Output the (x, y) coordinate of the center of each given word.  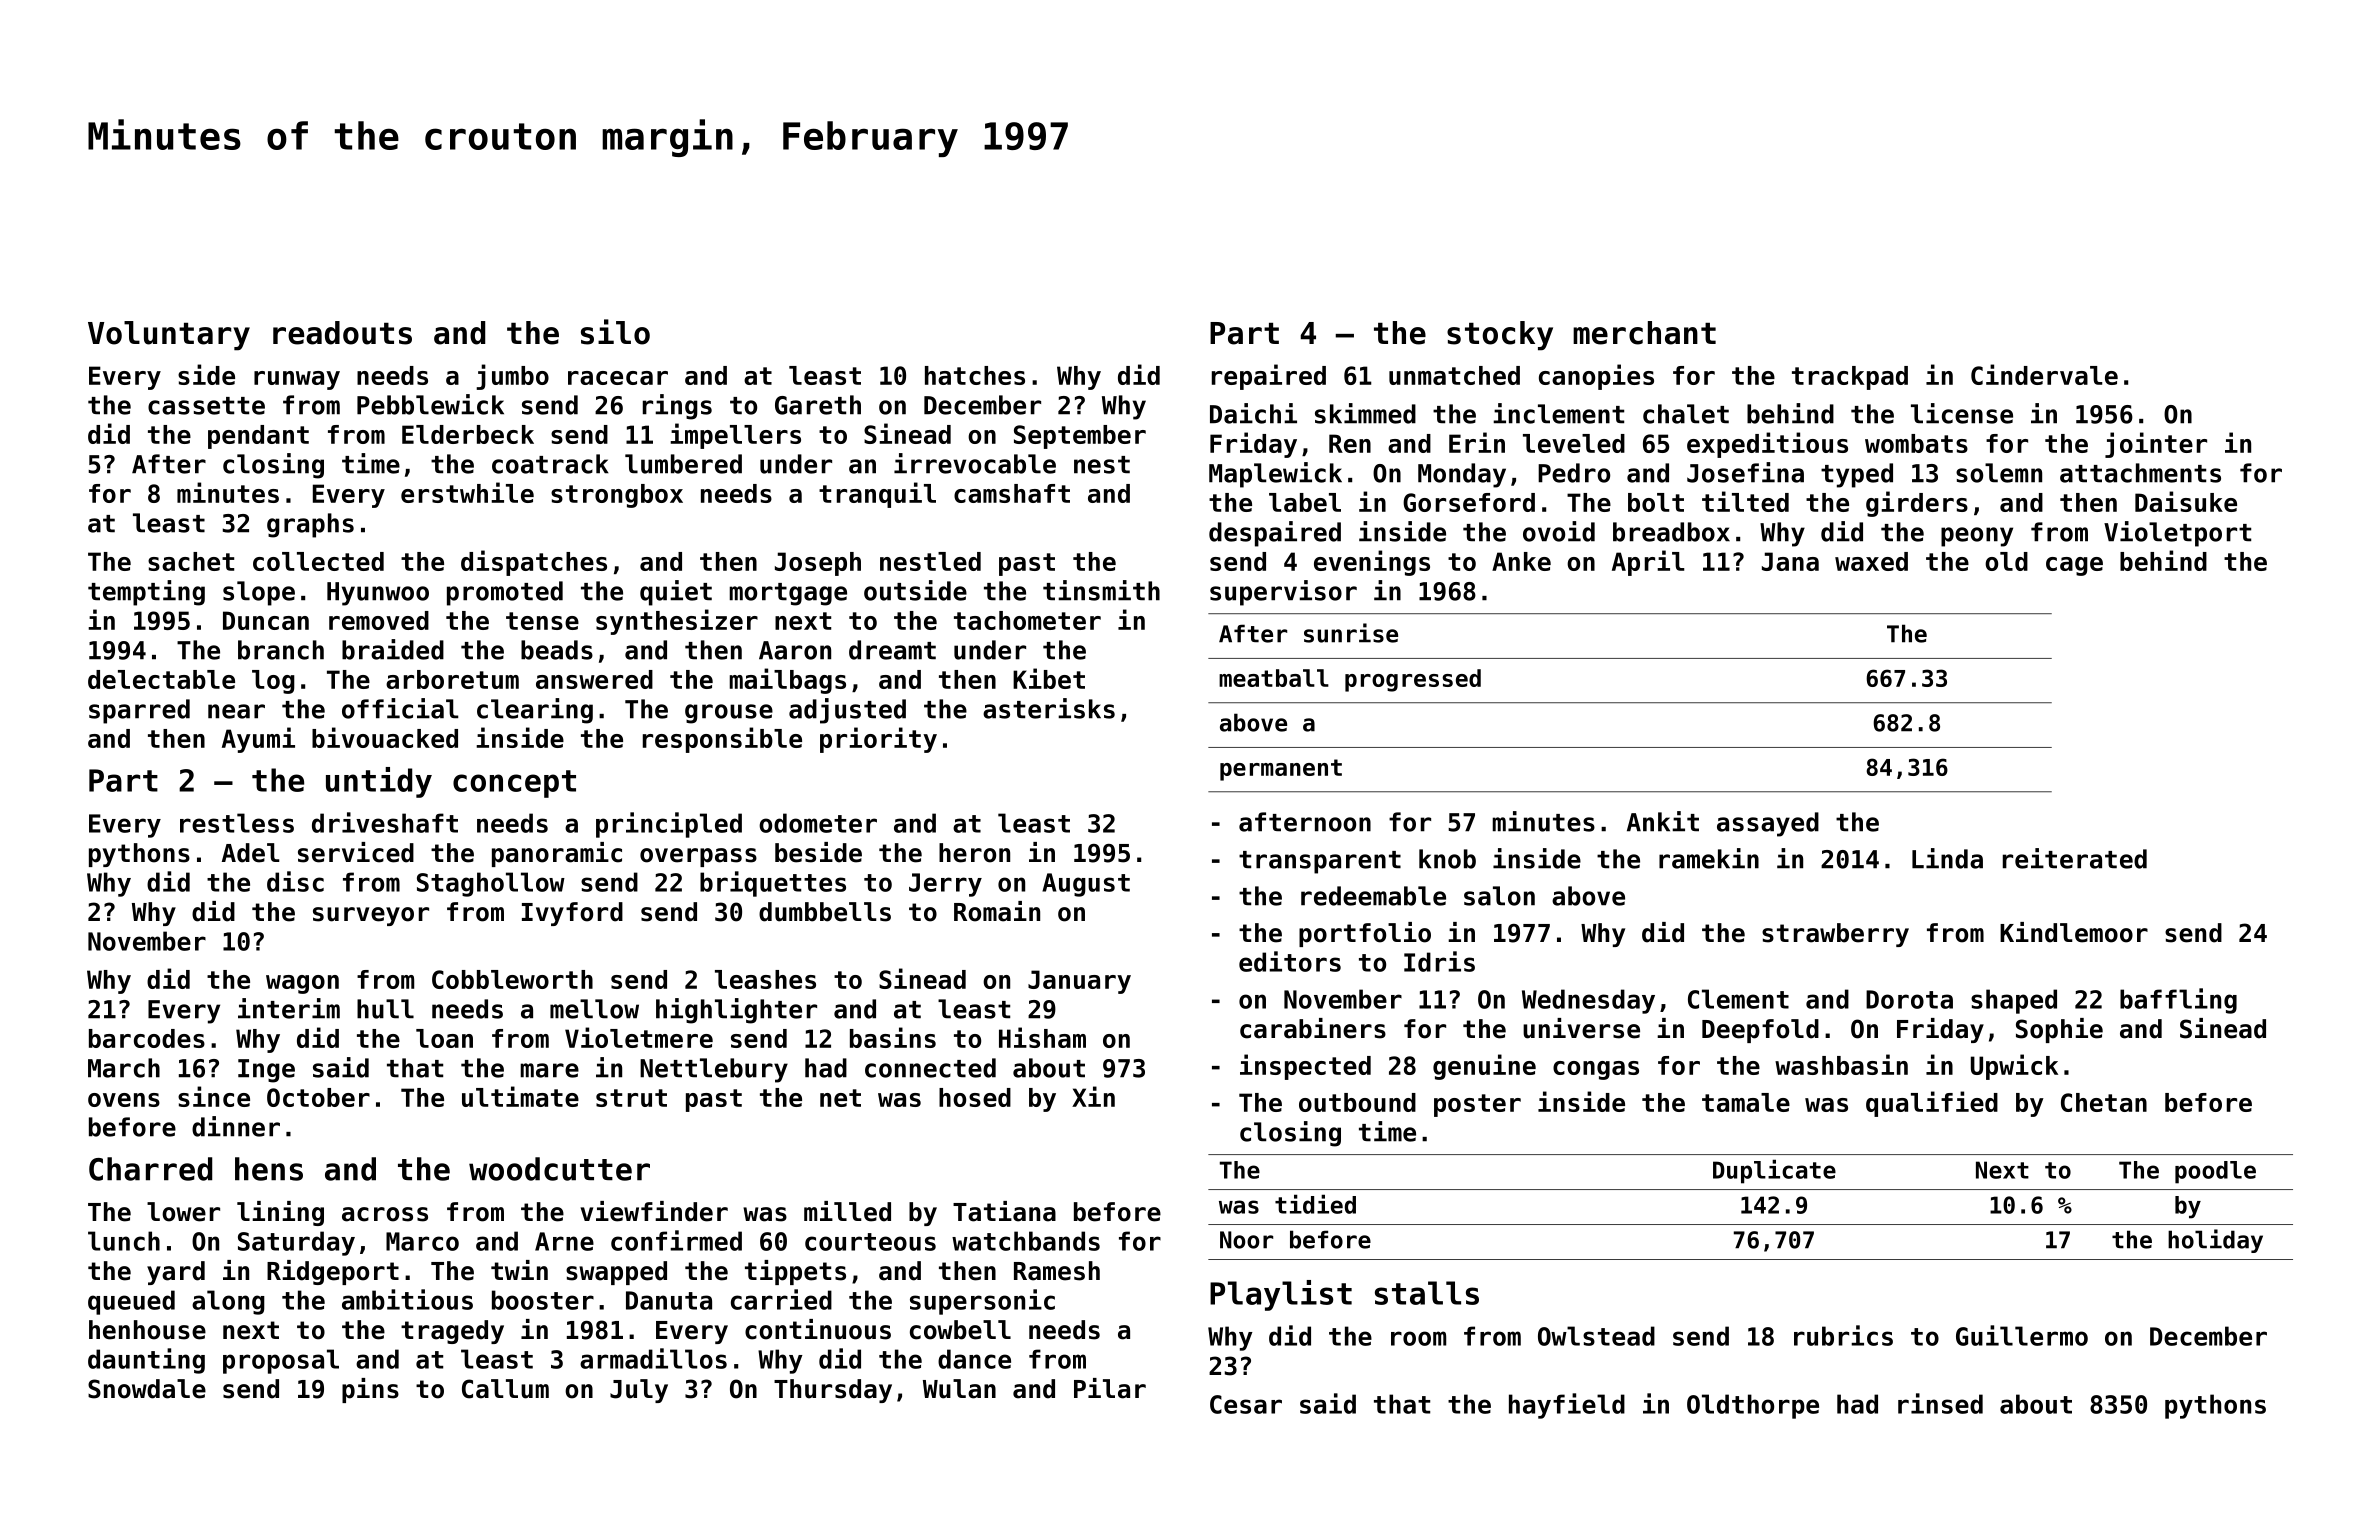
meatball (1274, 678)
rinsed (1940, 1403)
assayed (1768, 824)
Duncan (266, 620)
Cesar (1246, 1404)
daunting (146, 1361)
